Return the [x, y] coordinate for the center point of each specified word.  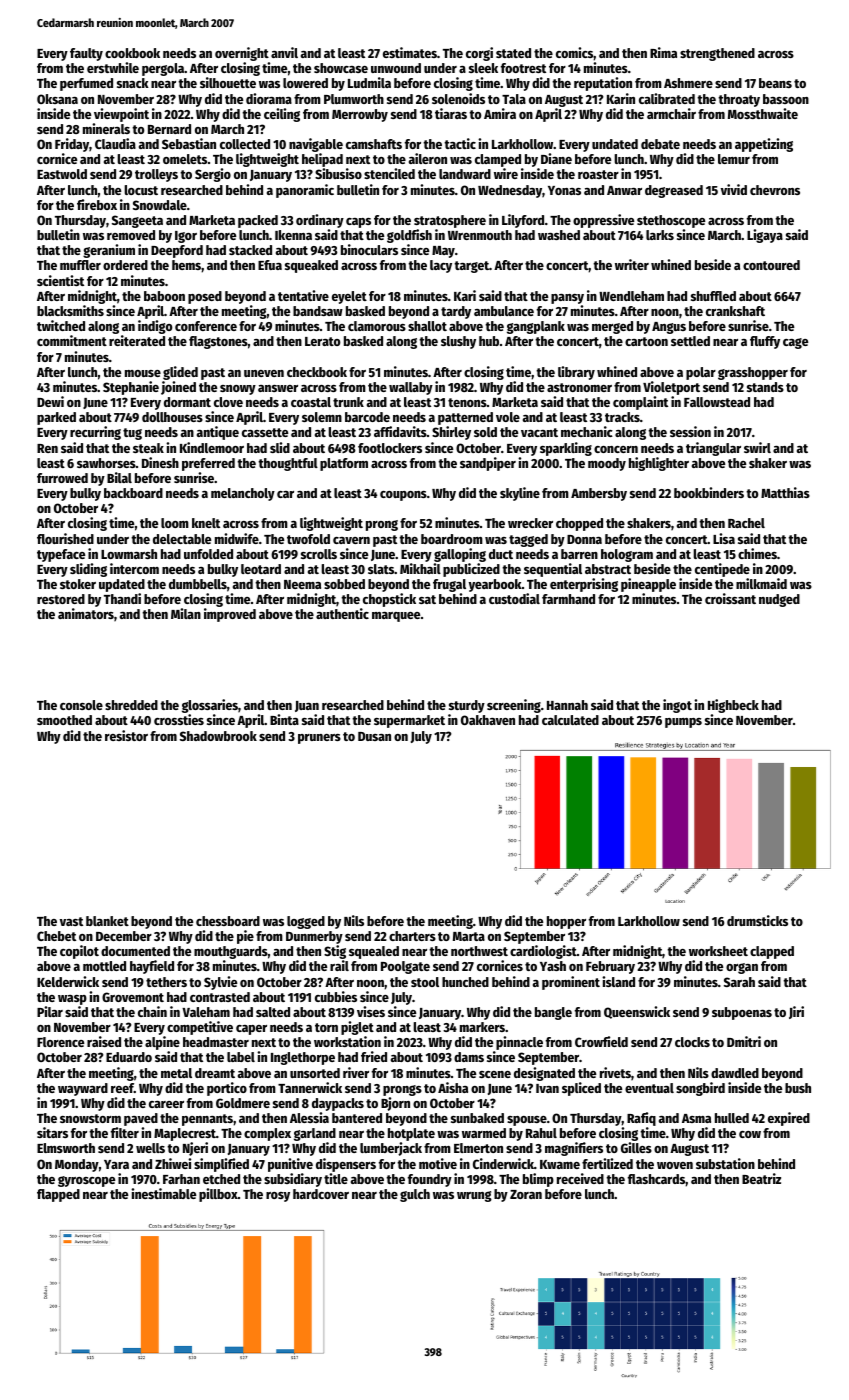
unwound [396, 68]
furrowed [62, 478]
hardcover [321, 1194]
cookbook [132, 53]
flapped [58, 1195]
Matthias [785, 492]
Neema [302, 584]
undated [615, 144]
